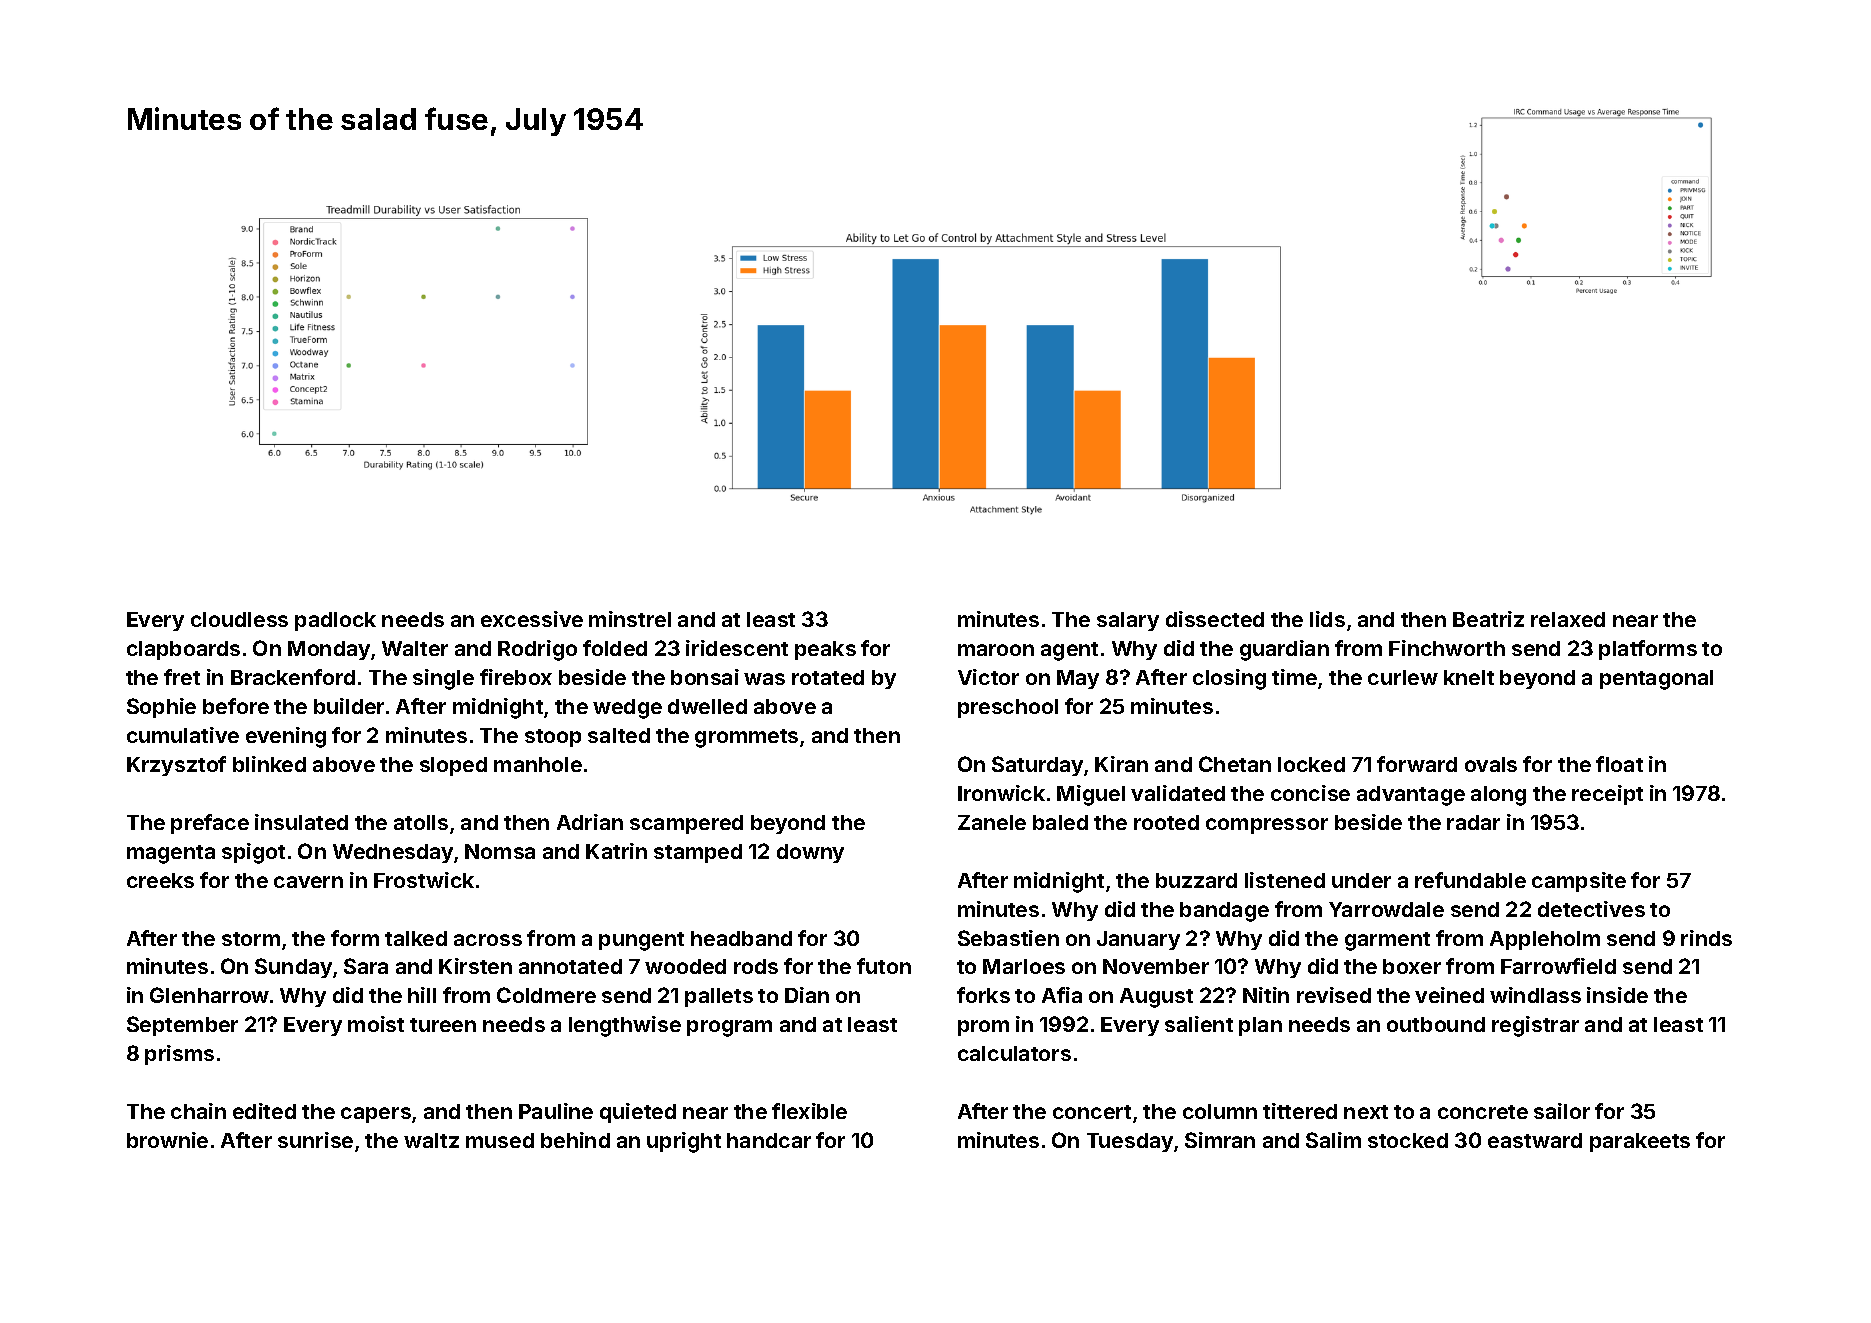 The image size is (1871, 1323). I want to click on cavern, so click(308, 882).
